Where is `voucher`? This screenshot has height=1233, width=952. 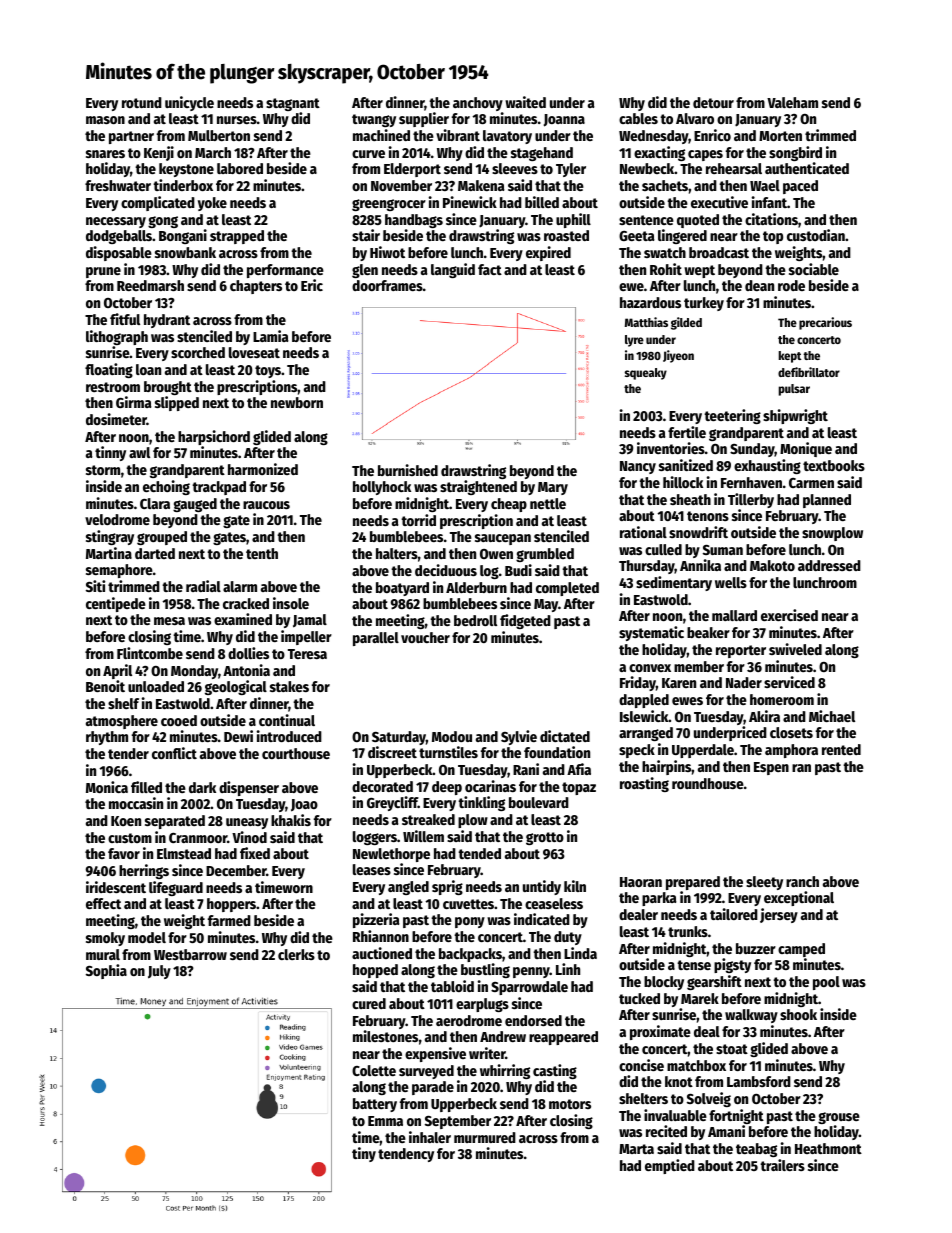
voucher is located at coordinates (425, 637).
